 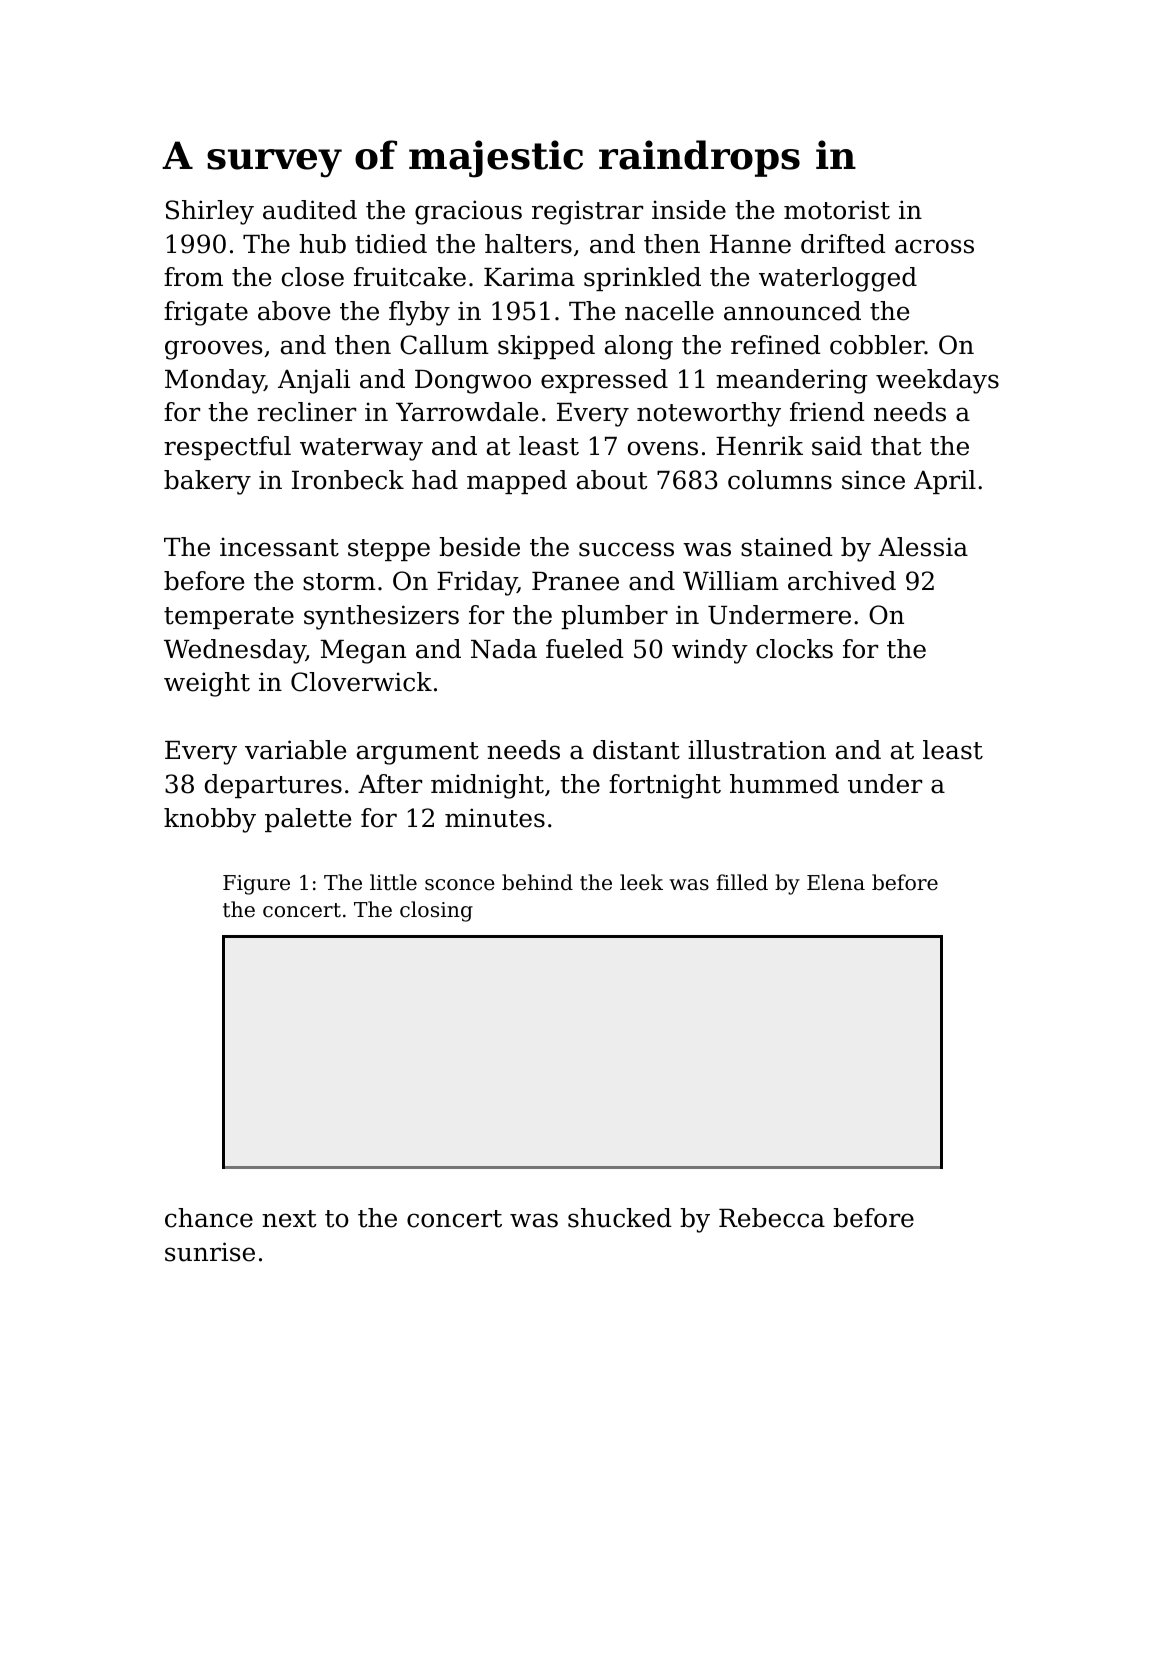 I want to click on variable, so click(x=295, y=750).
